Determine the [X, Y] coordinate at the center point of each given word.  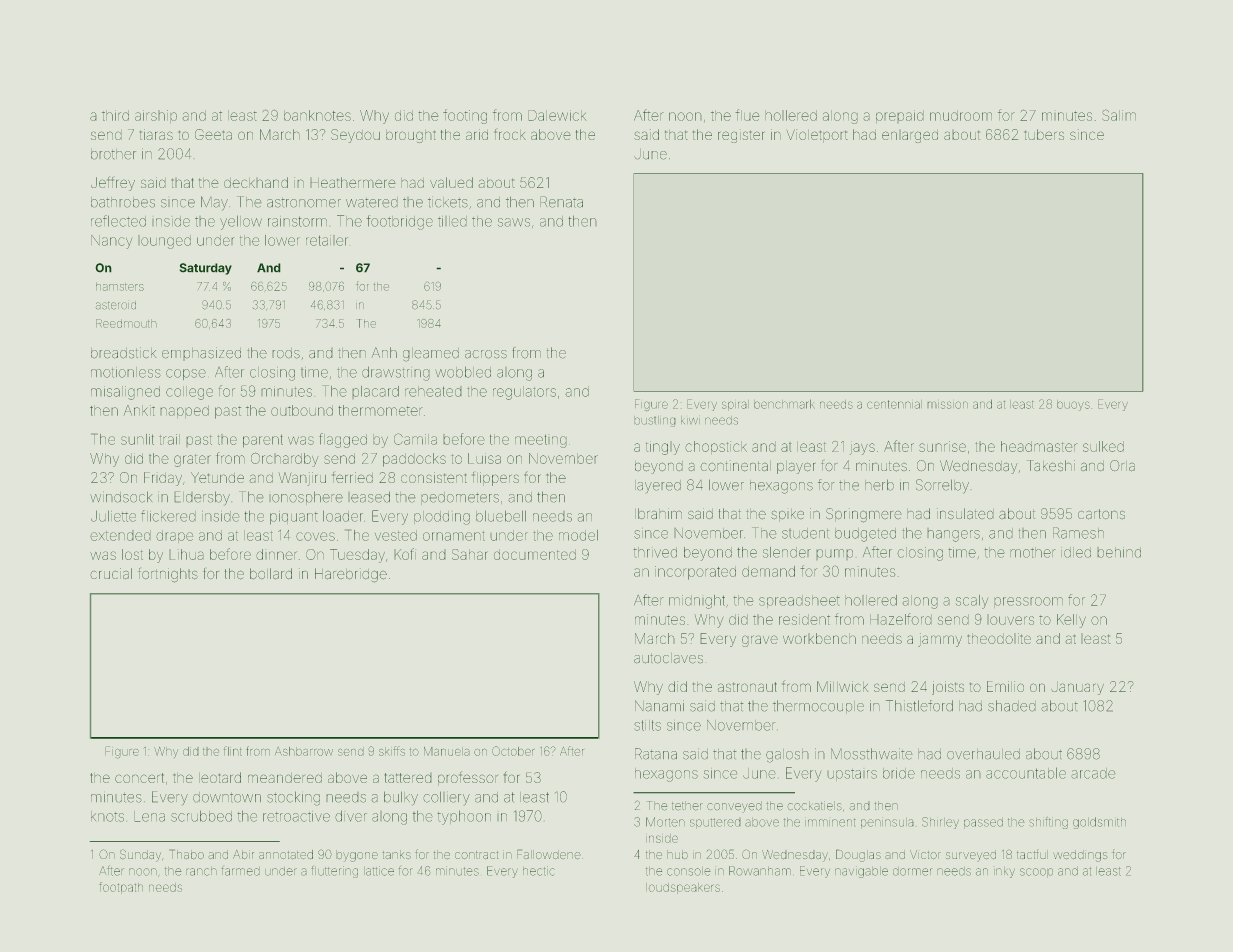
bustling [655, 421]
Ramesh [1078, 533]
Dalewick [557, 115]
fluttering [334, 872]
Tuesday [357, 556]
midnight [697, 602]
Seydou [355, 136]
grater [192, 460]
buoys [1073, 405]
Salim [1119, 115]
